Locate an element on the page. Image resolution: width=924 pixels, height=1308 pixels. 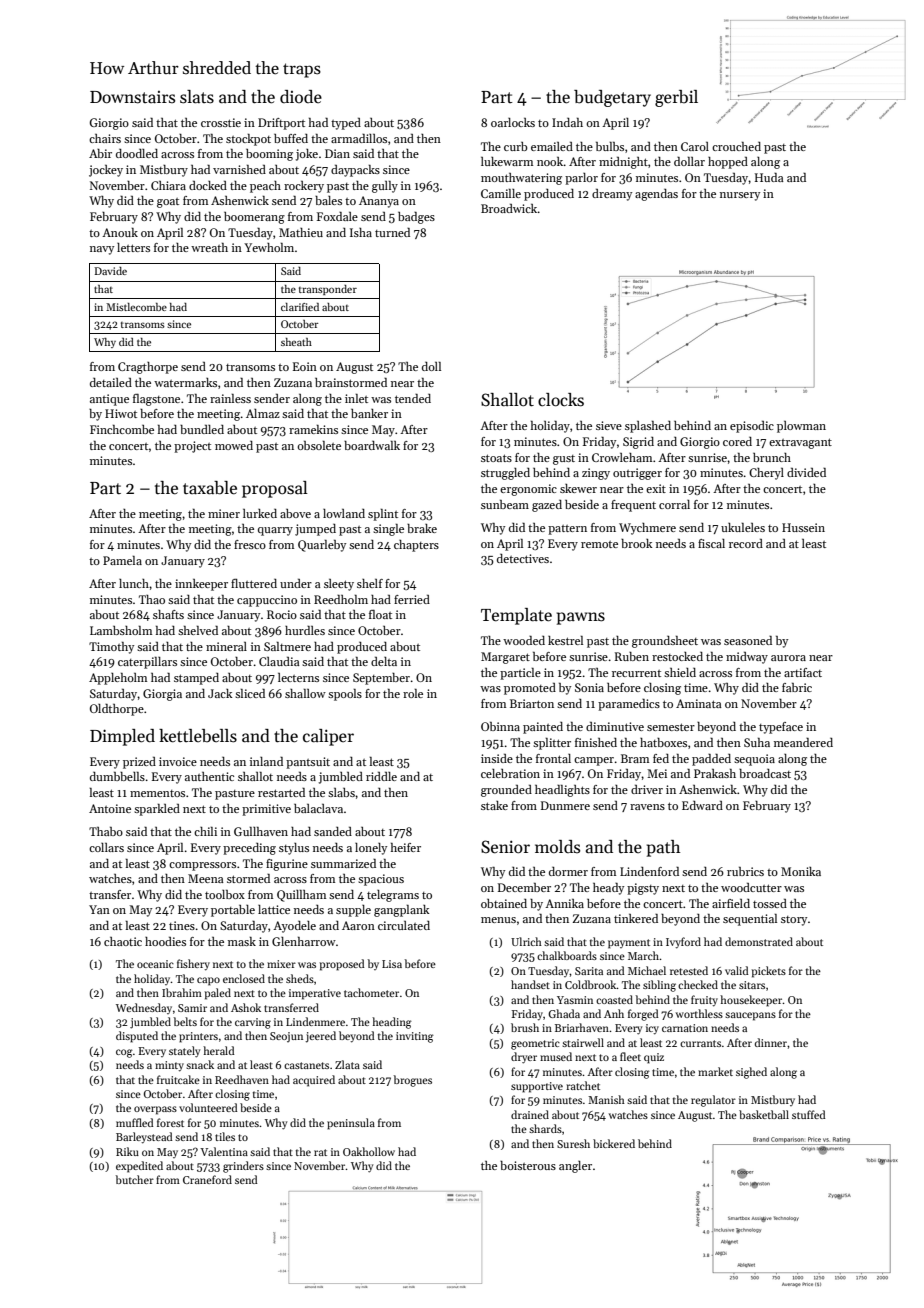
turned is located at coordinates (392, 232).
